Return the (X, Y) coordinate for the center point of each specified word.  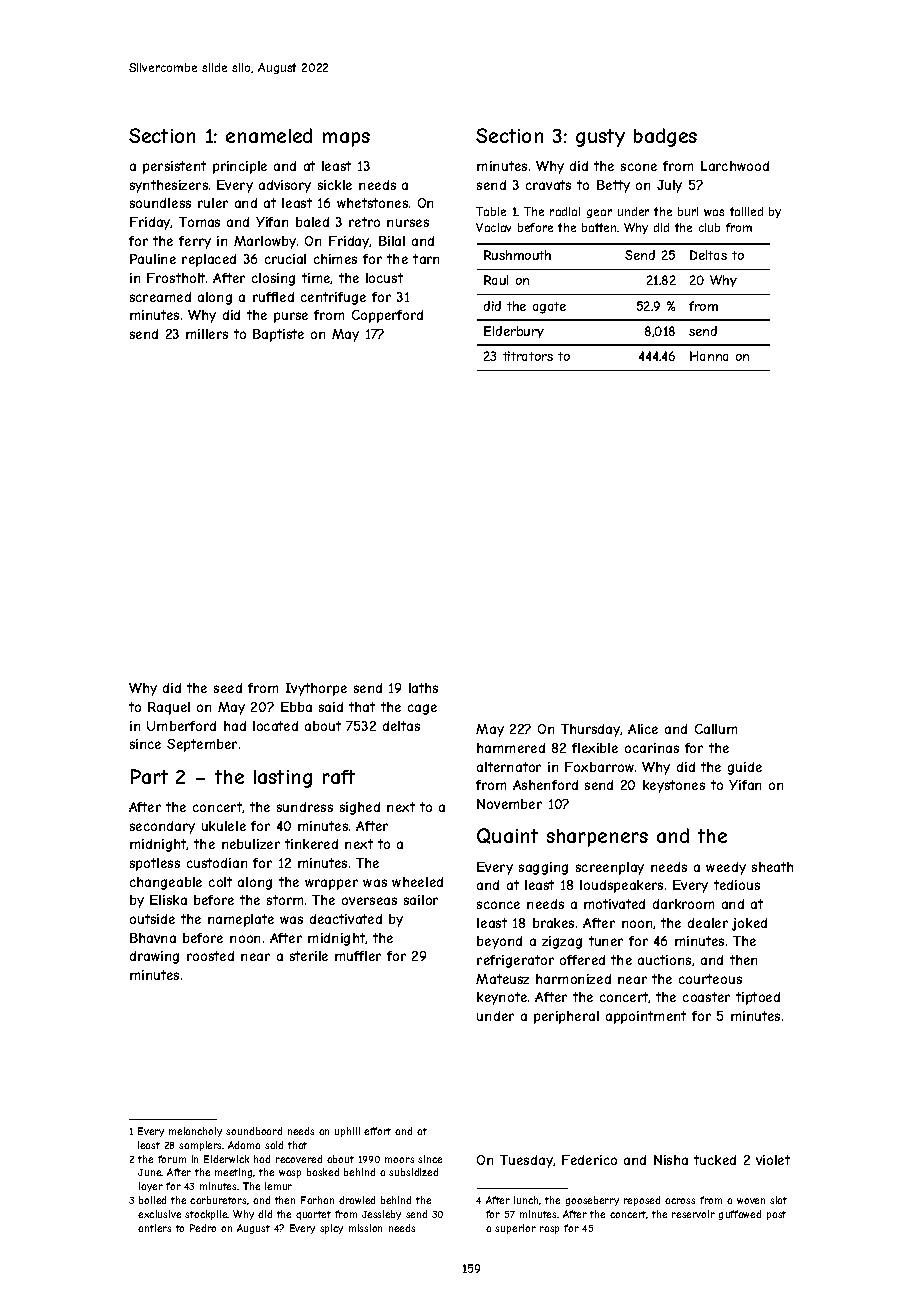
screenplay (610, 868)
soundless (160, 203)
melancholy (195, 1132)
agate (549, 308)
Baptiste (278, 335)
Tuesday (526, 1161)
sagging (543, 868)
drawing (154, 957)
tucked (715, 1160)
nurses (408, 223)
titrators (528, 356)
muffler (358, 956)
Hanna (709, 356)
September (202, 745)
